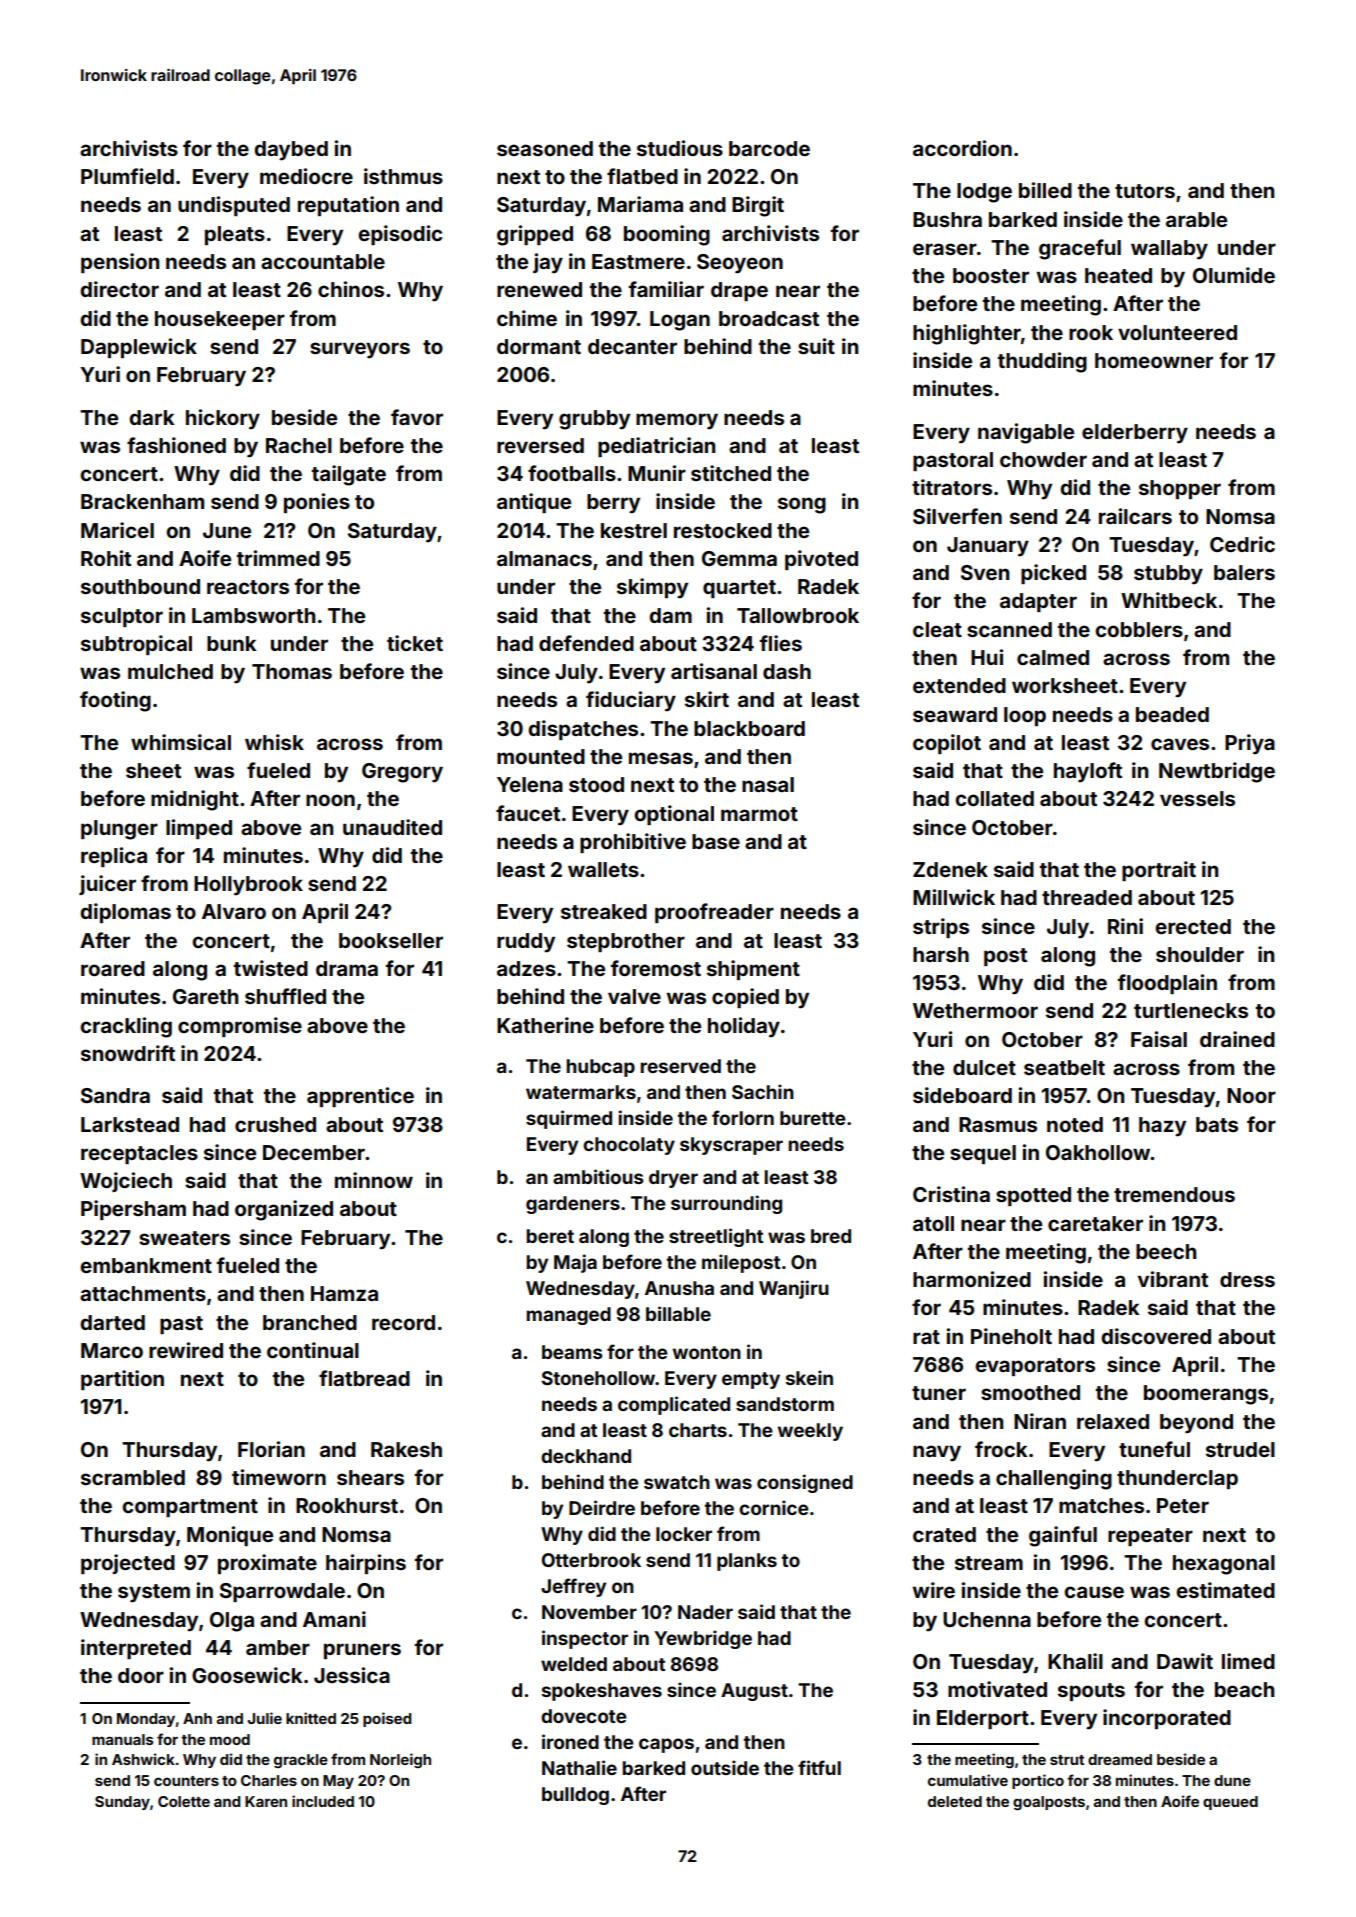 This screenshot has width=1356, height=1917. I want to click on thudding, so click(1042, 362).
